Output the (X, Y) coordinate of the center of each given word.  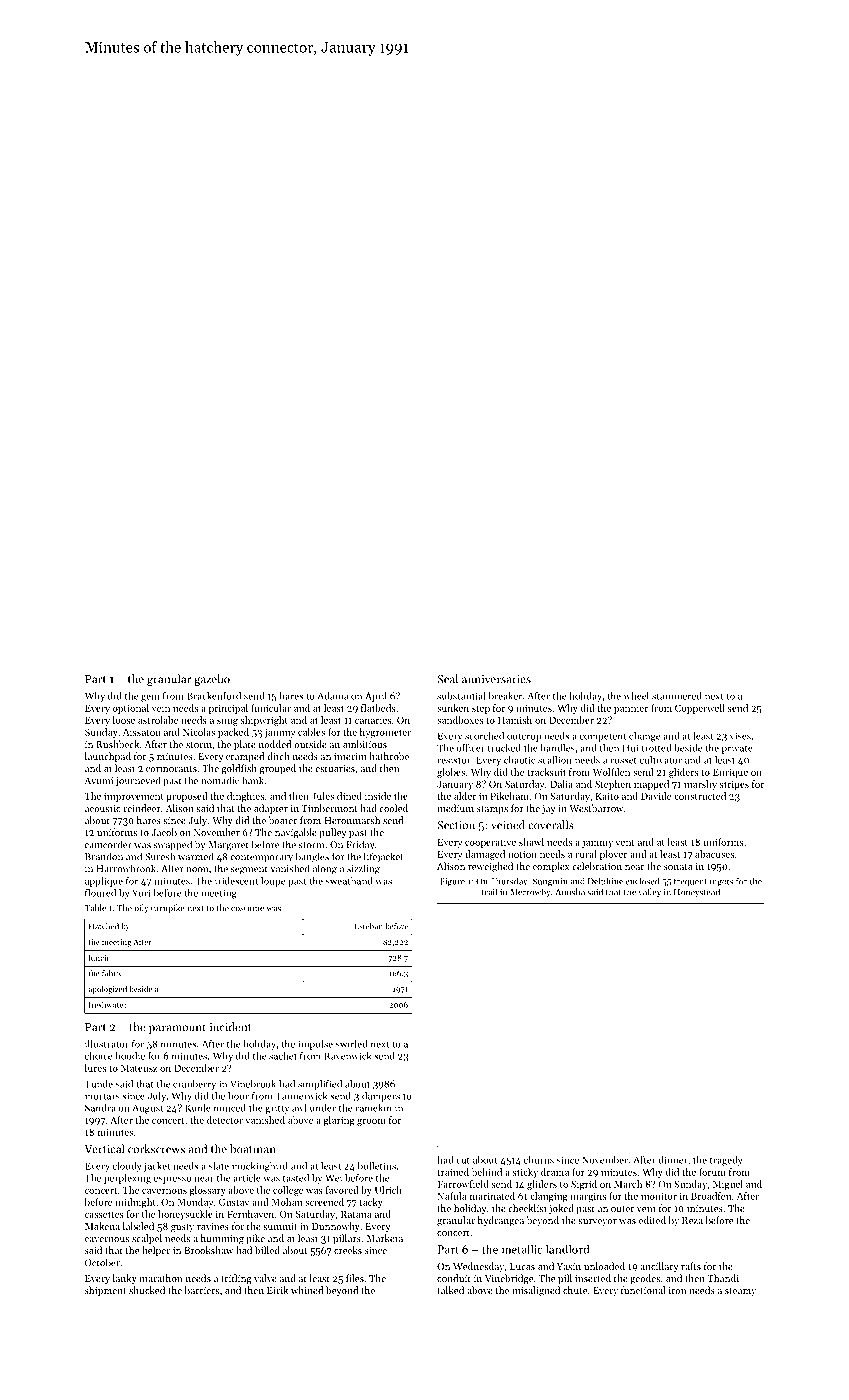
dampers (381, 1097)
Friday (360, 845)
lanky (125, 1279)
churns (539, 1160)
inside (378, 796)
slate (219, 1166)
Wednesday (478, 1267)
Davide (656, 796)
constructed (700, 796)
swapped (173, 845)
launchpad (108, 757)
